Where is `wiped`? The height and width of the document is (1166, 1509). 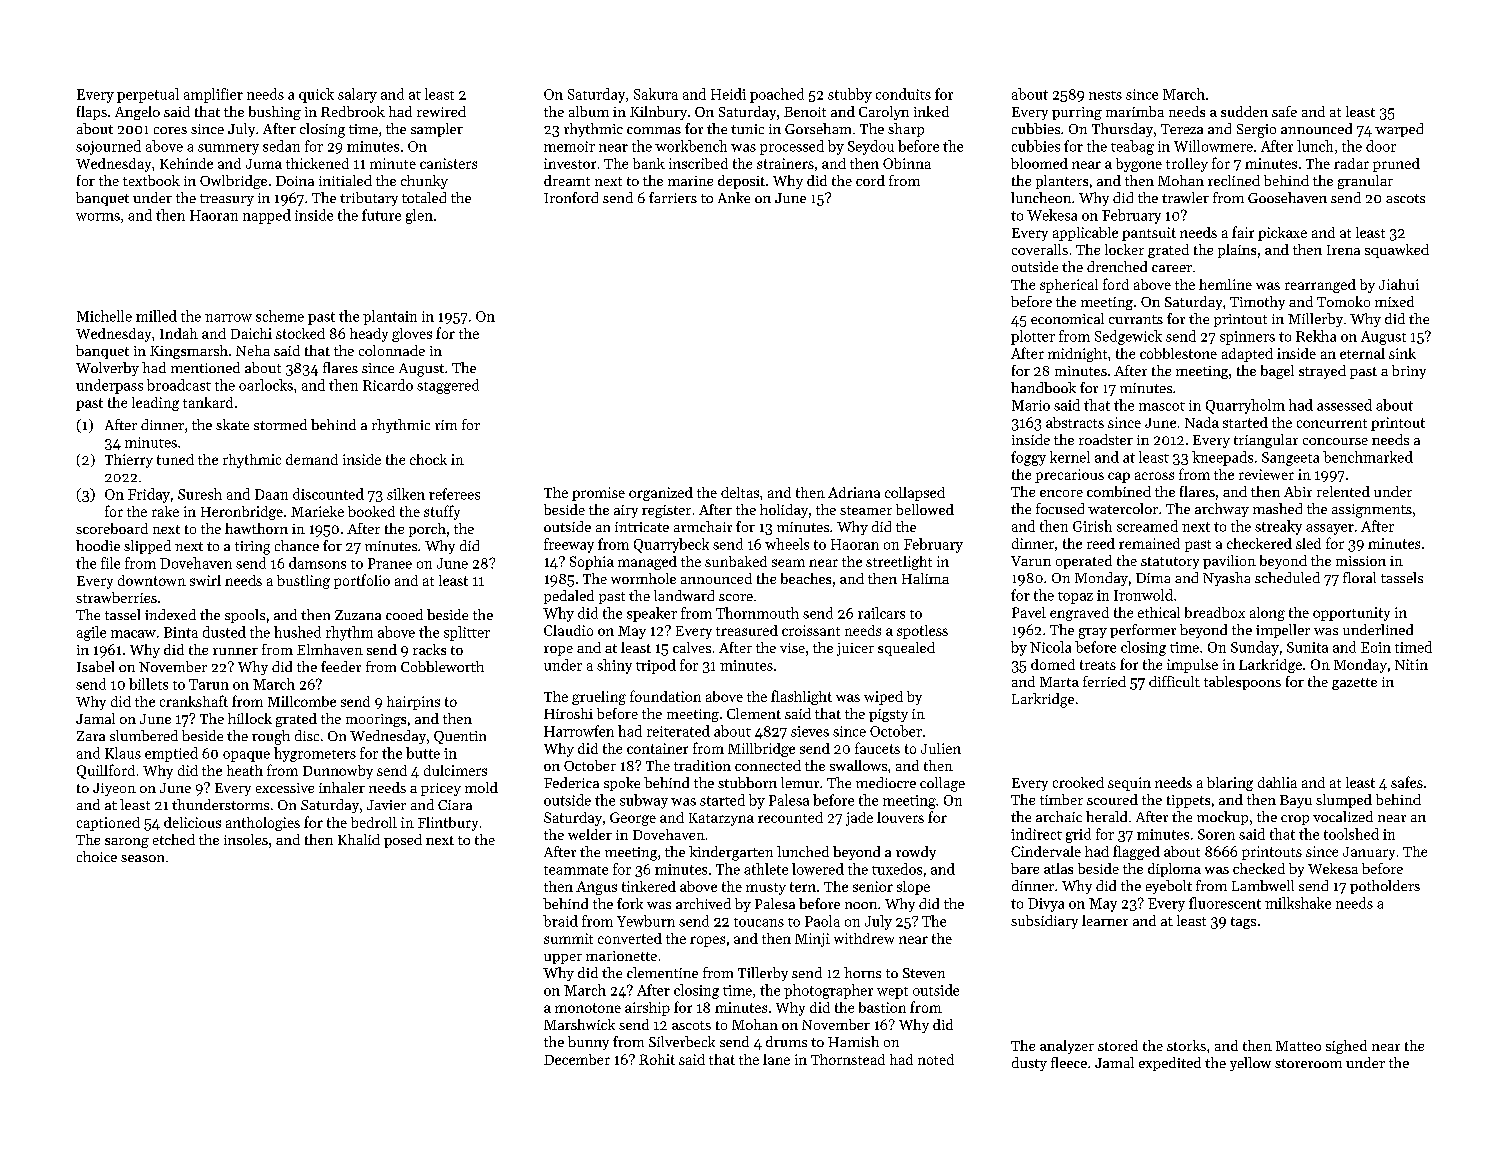
wiped is located at coordinates (883, 698).
